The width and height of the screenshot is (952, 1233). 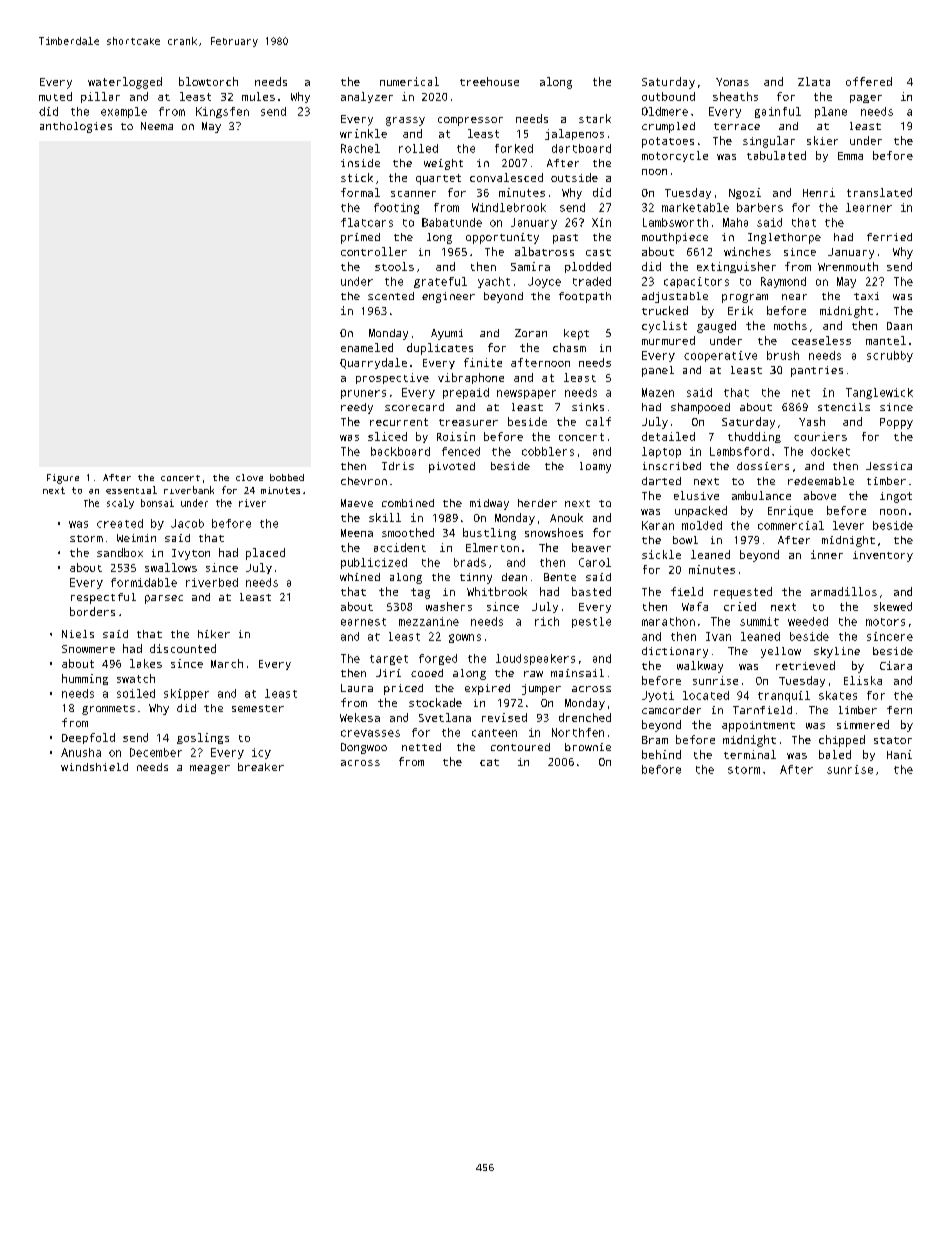 What do you see at coordinates (696, 495) in the screenshot?
I see `elusive` at bounding box center [696, 495].
